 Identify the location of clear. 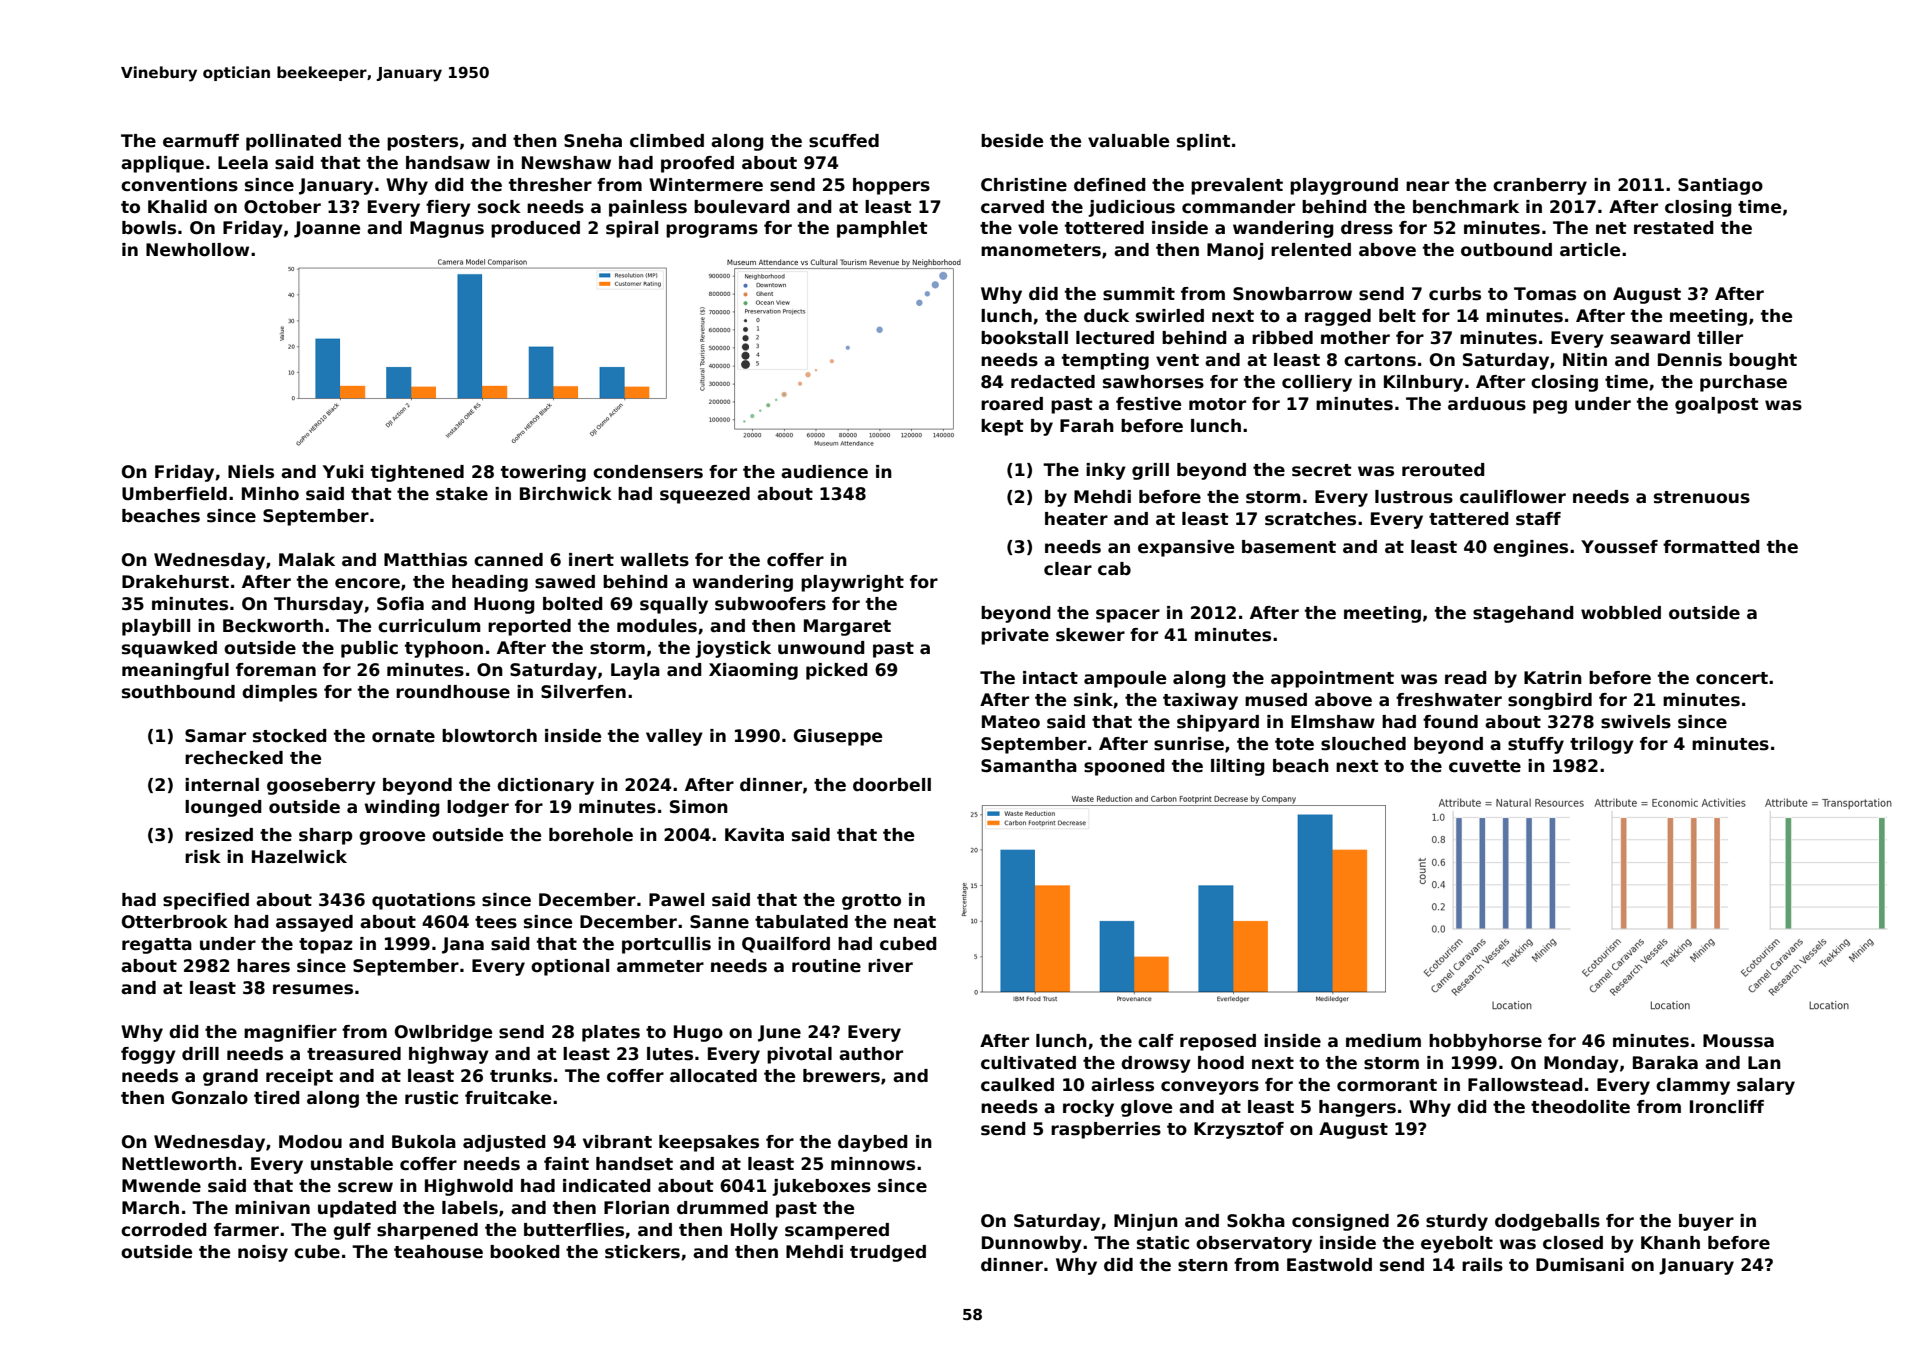
(1068, 569).
